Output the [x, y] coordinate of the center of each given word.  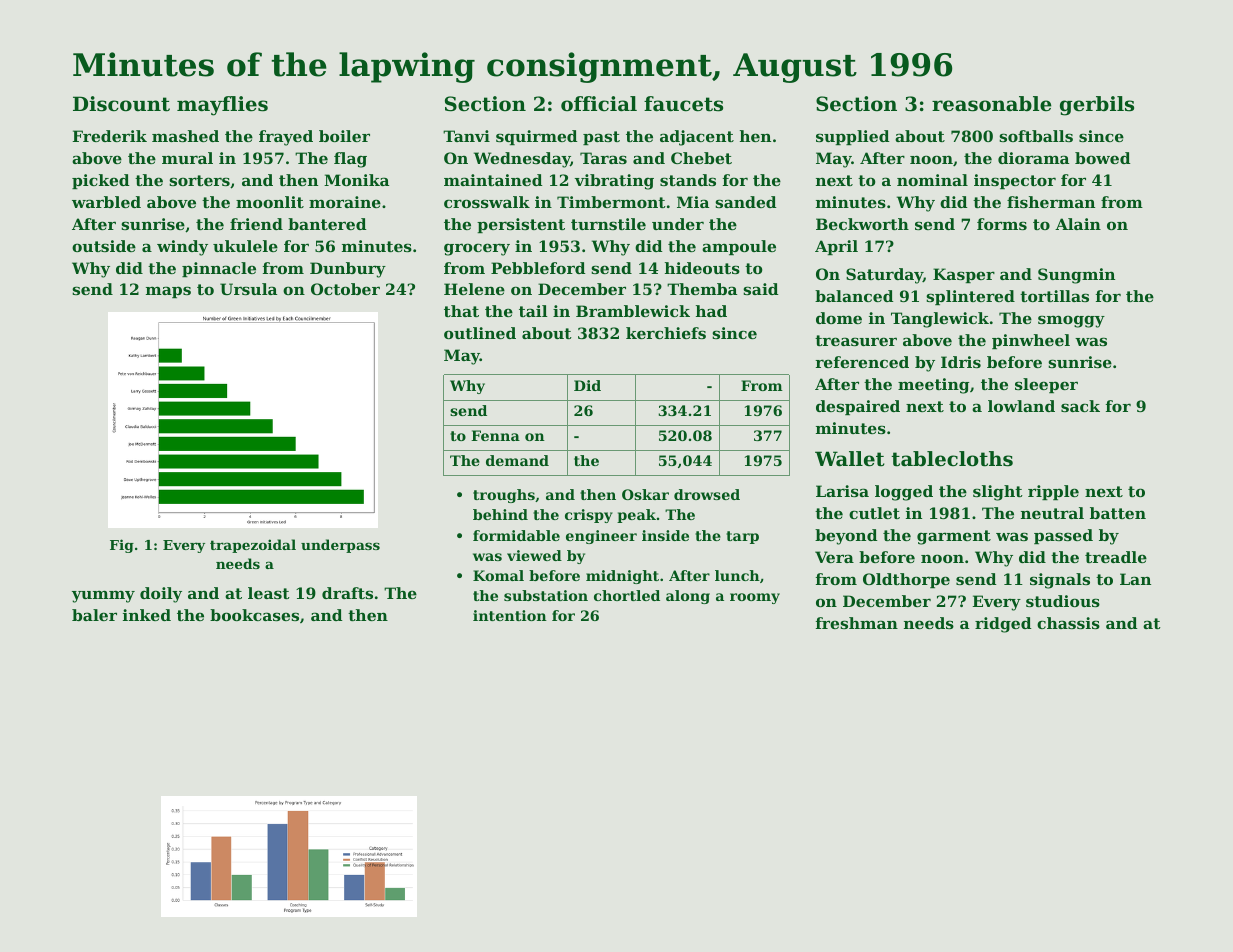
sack [1080, 406]
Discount [121, 104]
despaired [858, 407]
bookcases [254, 615]
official [599, 104]
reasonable [992, 104]
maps [168, 292]
